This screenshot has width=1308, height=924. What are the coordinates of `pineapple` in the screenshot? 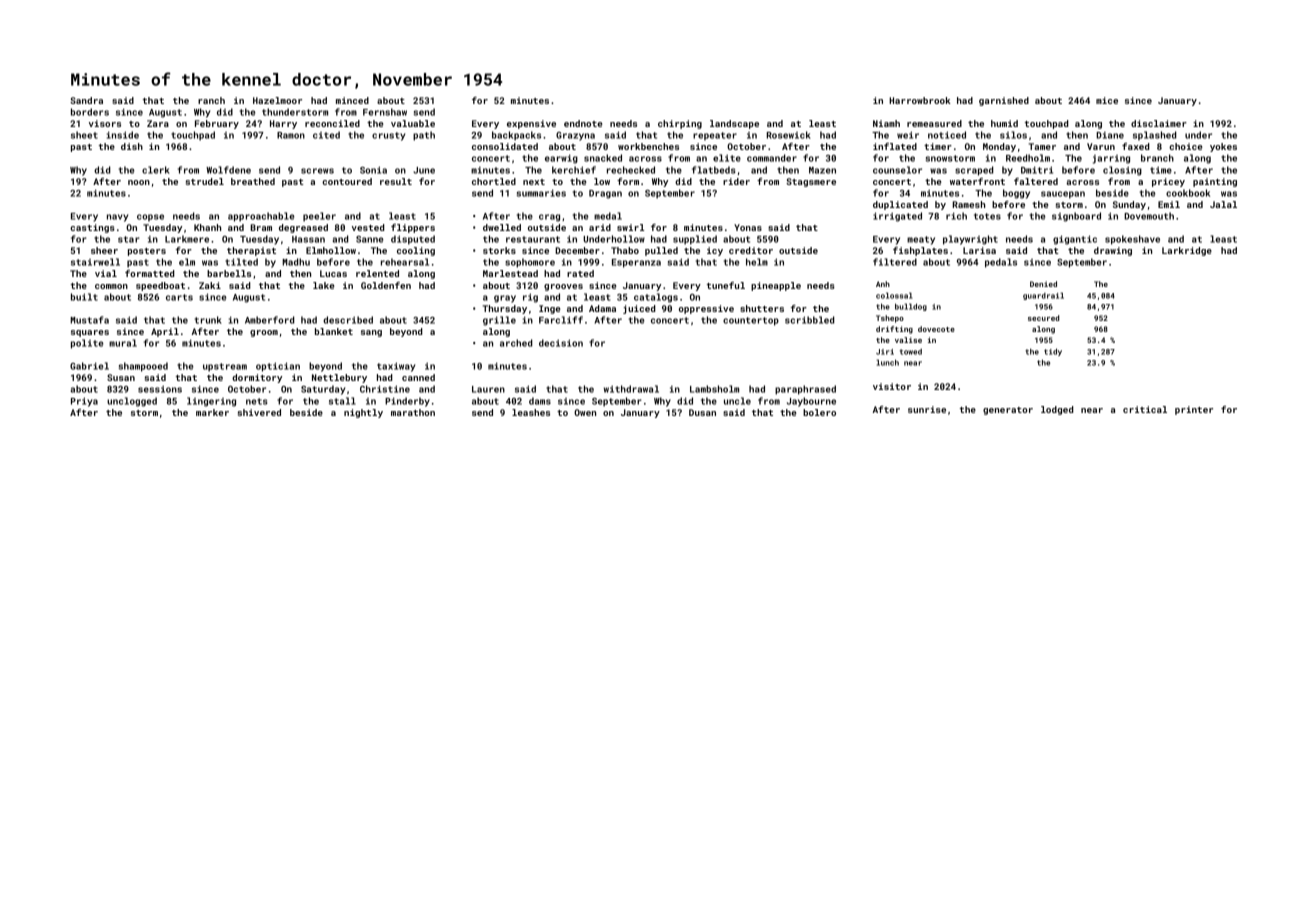 It's located at (776, 286).
